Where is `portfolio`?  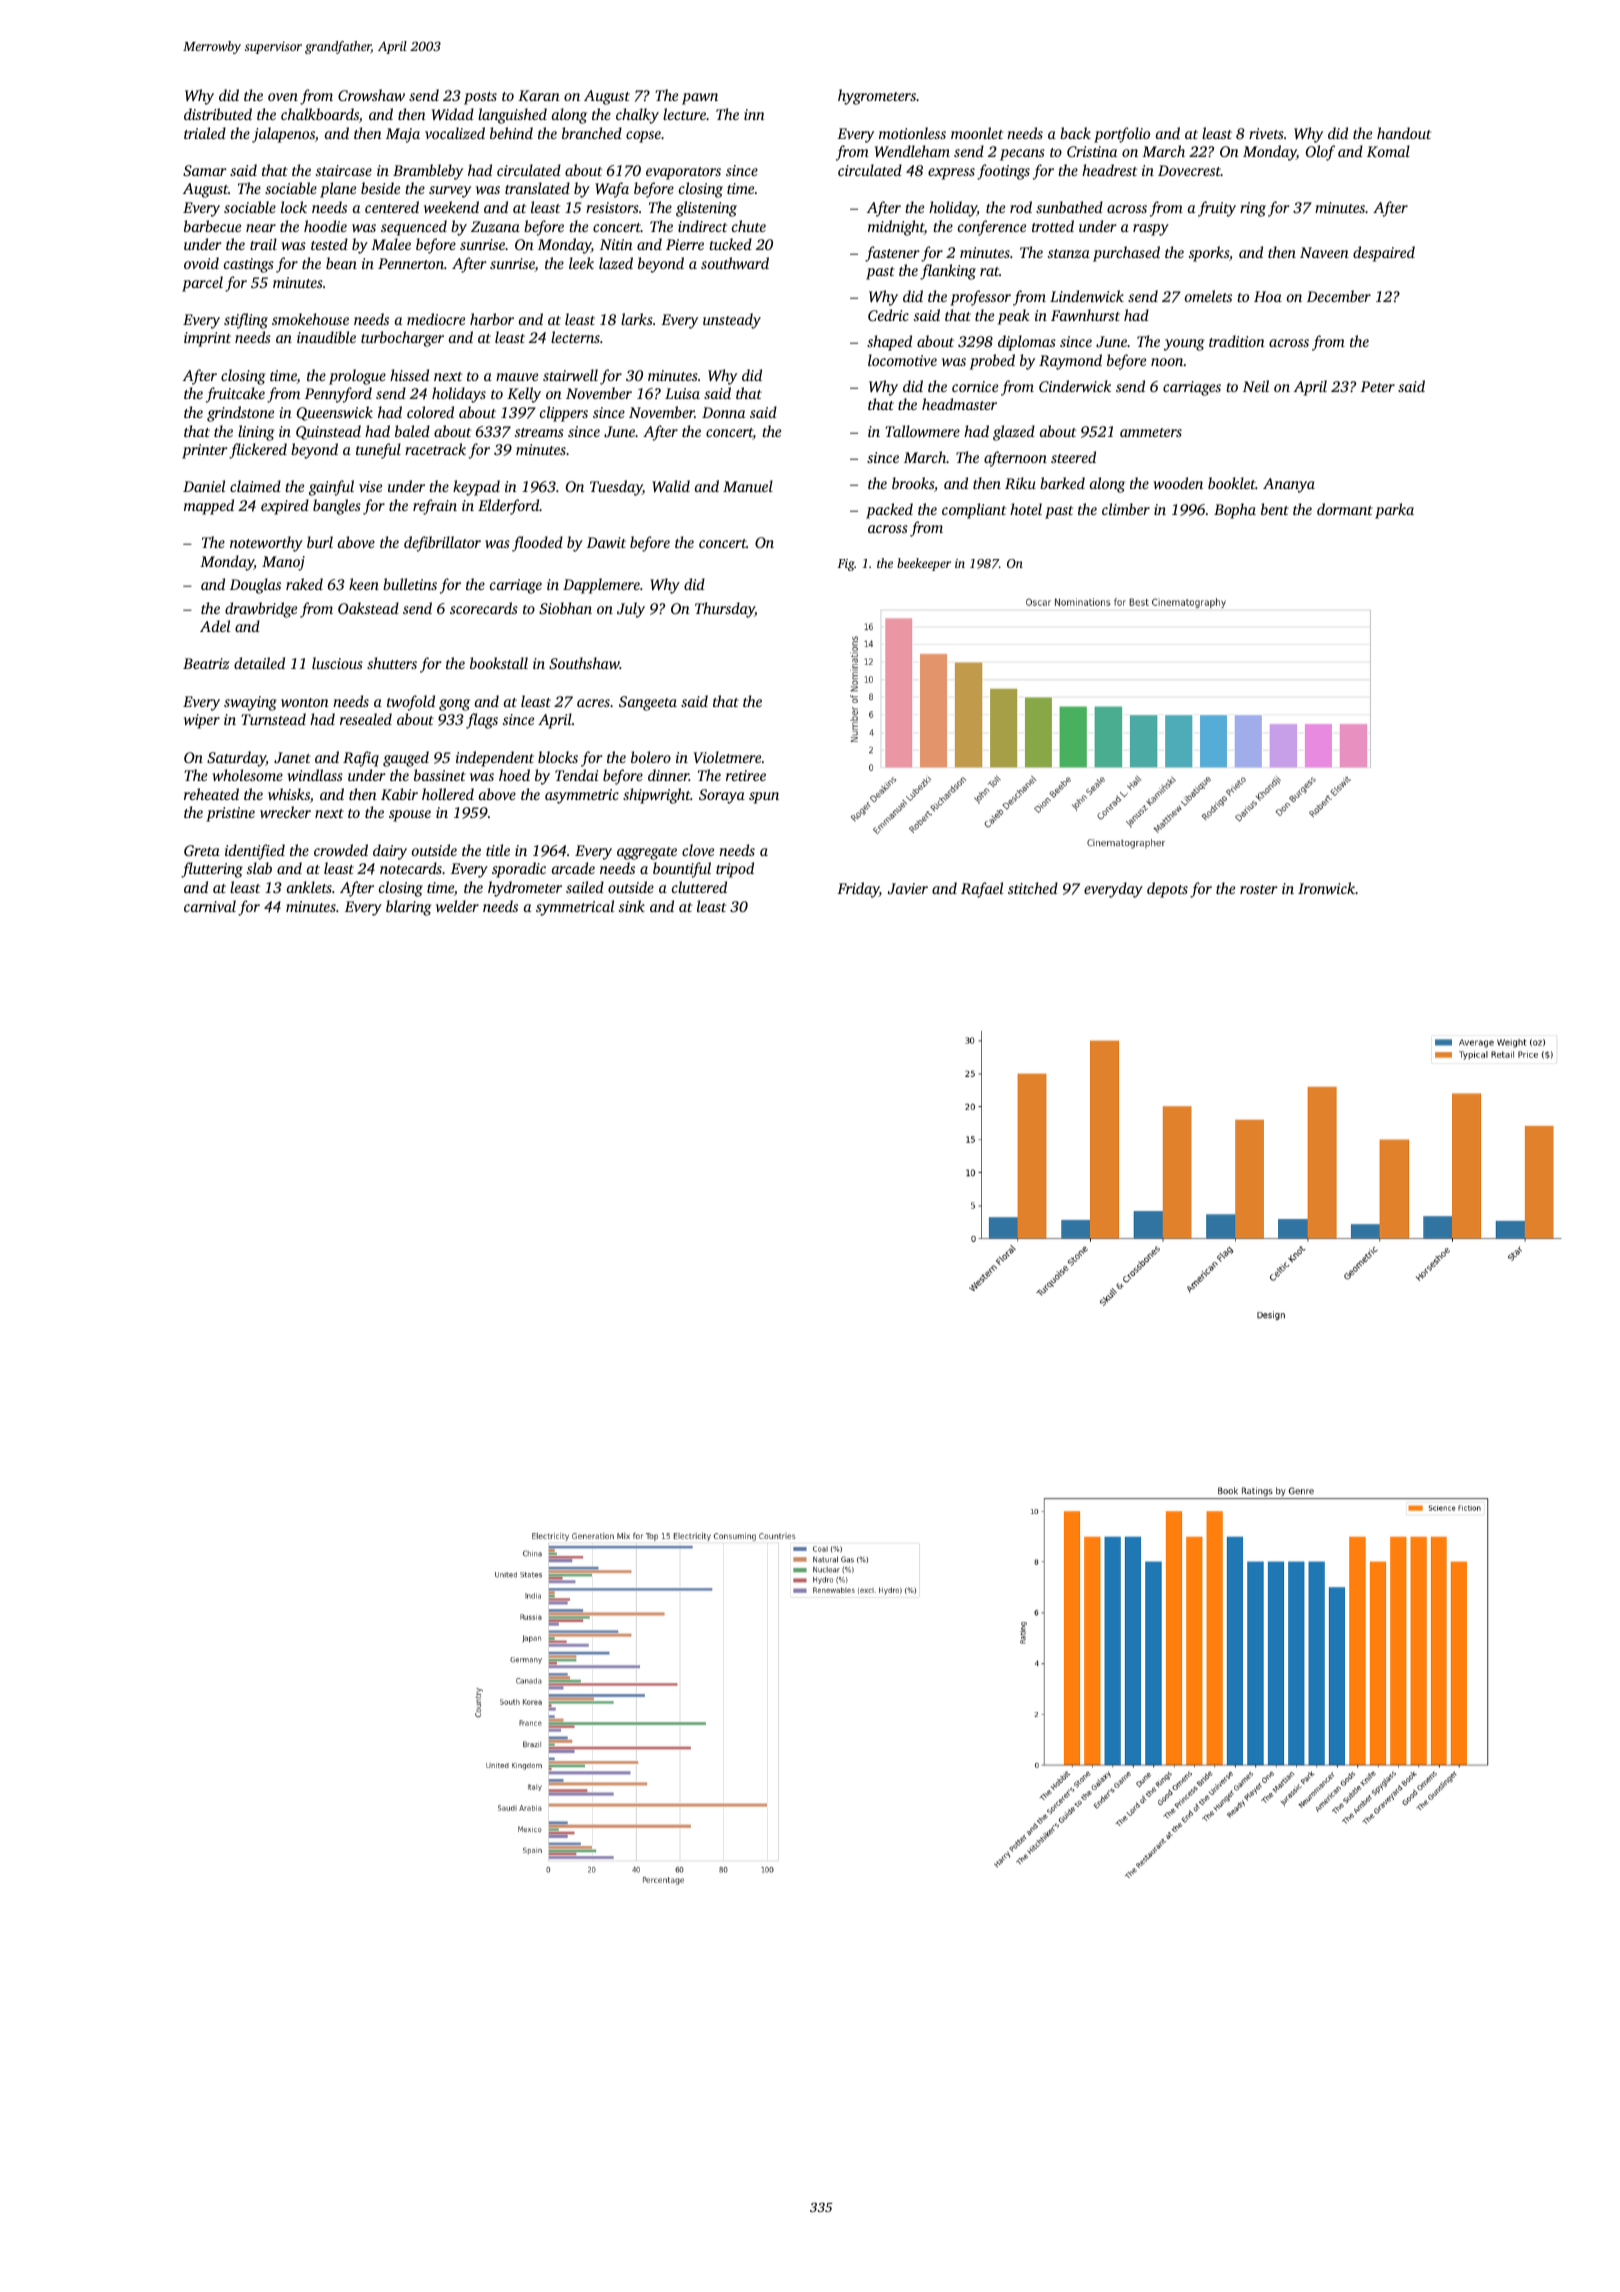
portfolio is located at coordinates (1122, 135).
